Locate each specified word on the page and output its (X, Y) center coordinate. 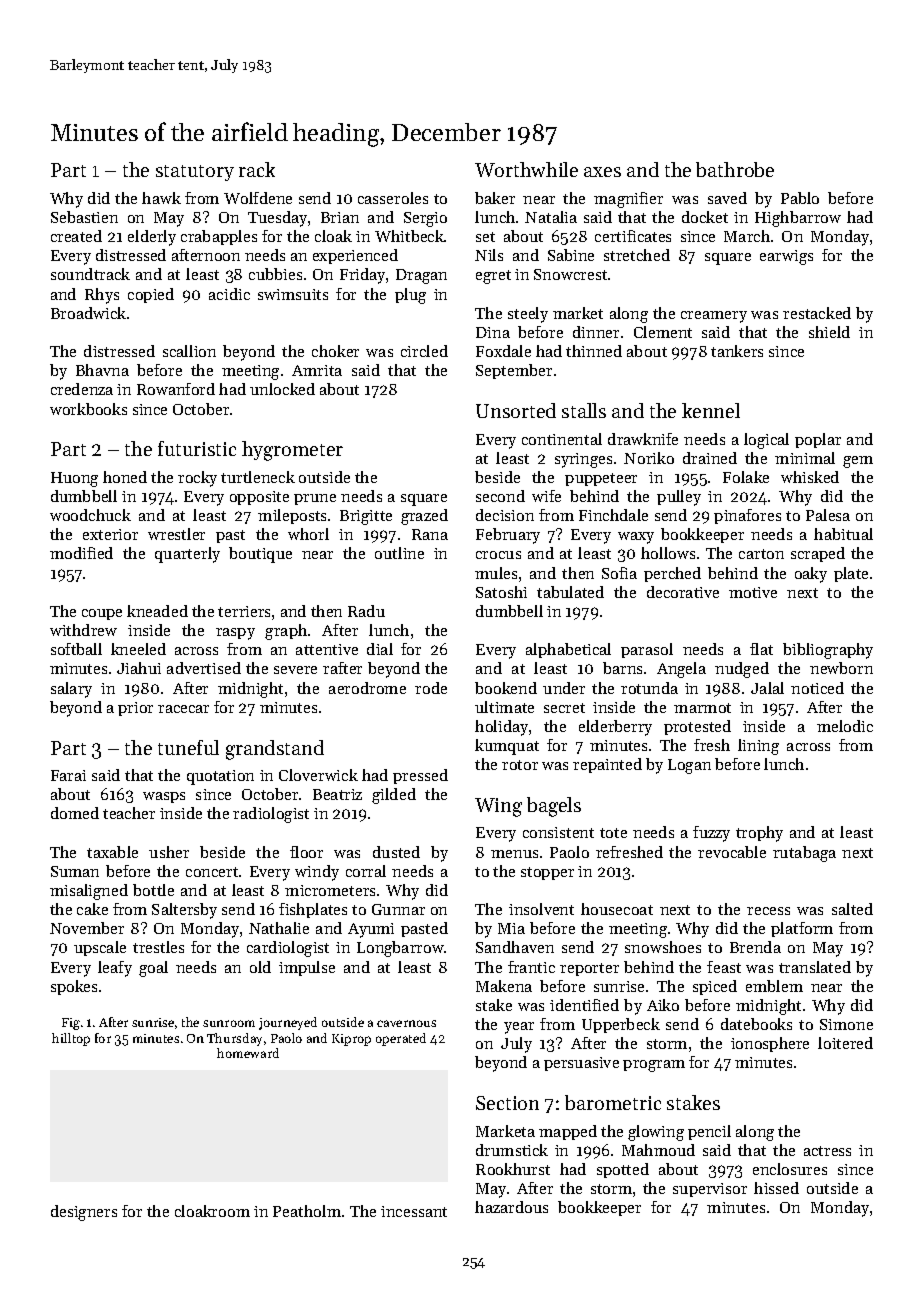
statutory (195, 173)
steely (528, 315)
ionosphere (770, 1044)
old (260, 967)
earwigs (786, 257)
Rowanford (176, 389)
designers (84, 1213)
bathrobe (735, 169)
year (519, 1028)
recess (768, 911)
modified (81, 553)
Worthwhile (526, 169)
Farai (68, 775)
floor (306, 852)
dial (380, 649)
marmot (702, 708)
